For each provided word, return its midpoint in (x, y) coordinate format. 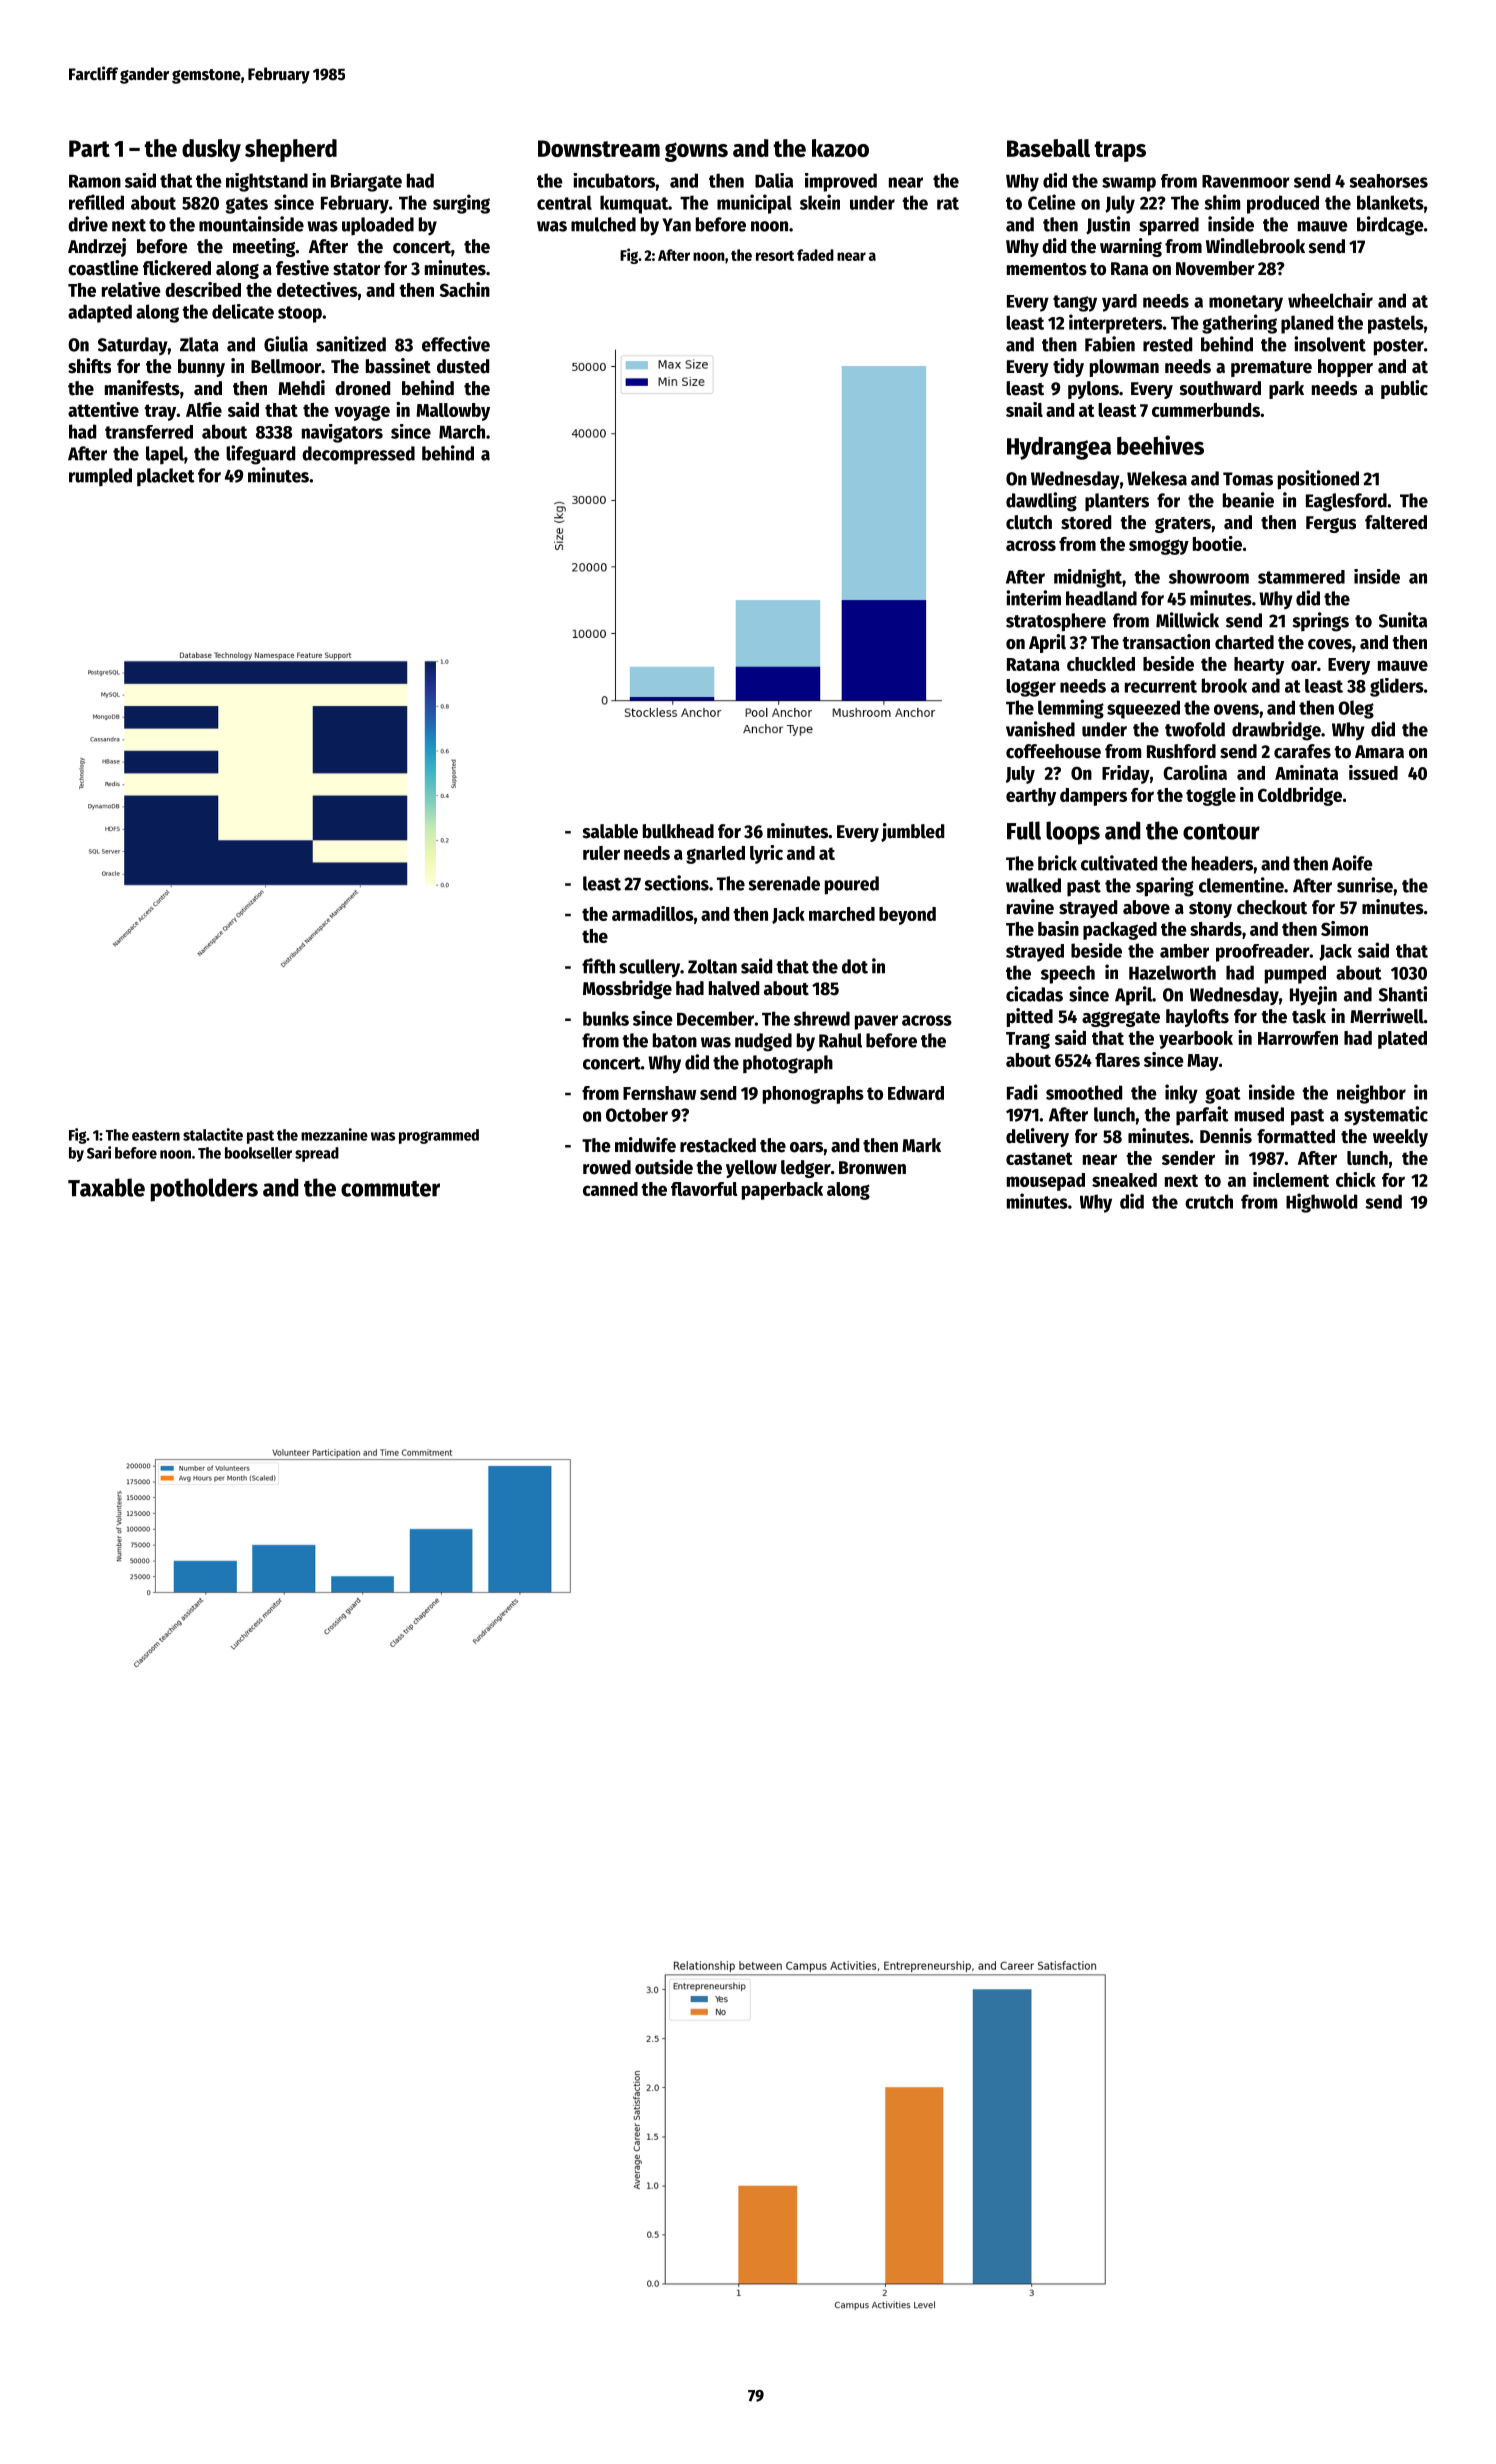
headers (1222, 863)
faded (815, 255)
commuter (390, 1189)
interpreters (1116, 324)
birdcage (1390, 226)
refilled (96, 202)
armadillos (653, 913)
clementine (1241, 885)
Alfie (204, 409)
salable (610, 831)
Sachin (465, 289)
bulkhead (678, 831)
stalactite (213, 1134)
